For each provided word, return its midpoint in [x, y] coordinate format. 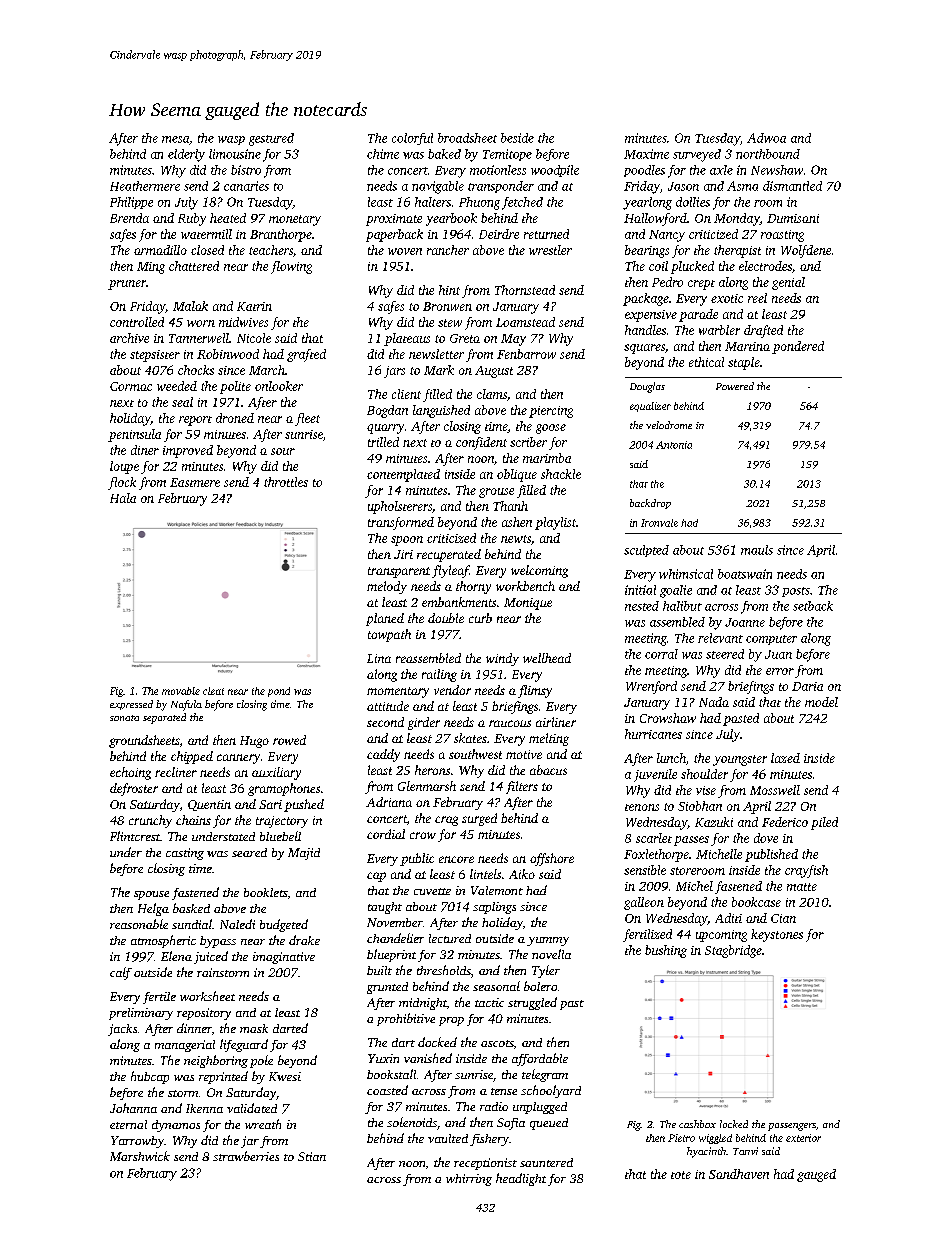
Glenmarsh [427, 786]
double [446, 618]
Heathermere [145, 186]
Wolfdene [806, 251]
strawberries [246, 1156]
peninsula [134, 435]
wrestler [550, 250]
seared [249, 852]
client [406, 394]
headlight [521, 1179]
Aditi [728, 918]
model [821, 702]
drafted [763, 331]
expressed [131, 705]
